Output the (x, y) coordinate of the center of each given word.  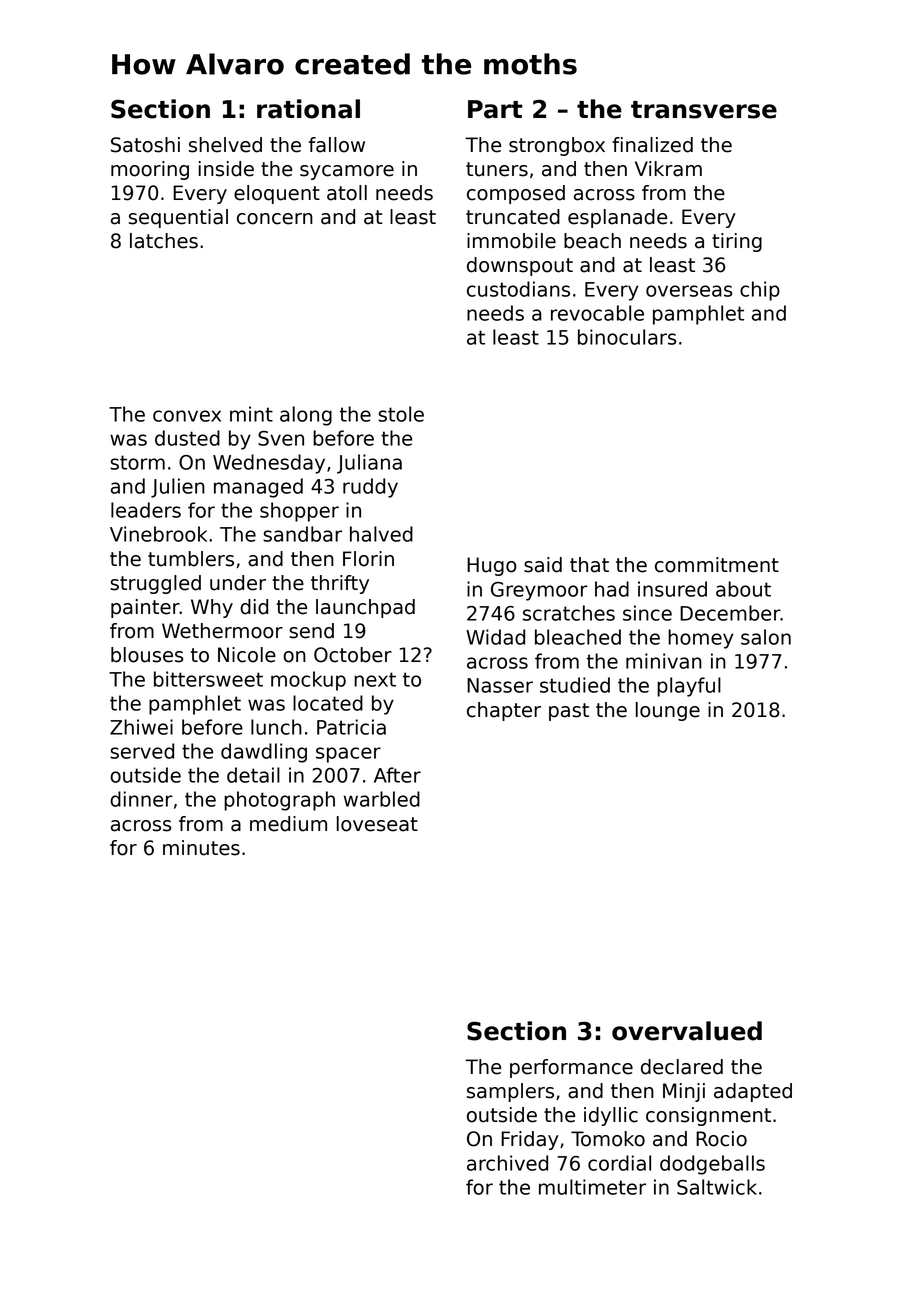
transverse (704, 110)
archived (507, 1163)
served (142, 751)
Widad (495, 637)
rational (308, 109)
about (743, 589)
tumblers (191, 559)
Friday (530, 1140)
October (353, 655)
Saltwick (717, 1187)
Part (495, 109)
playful (689, 687)
